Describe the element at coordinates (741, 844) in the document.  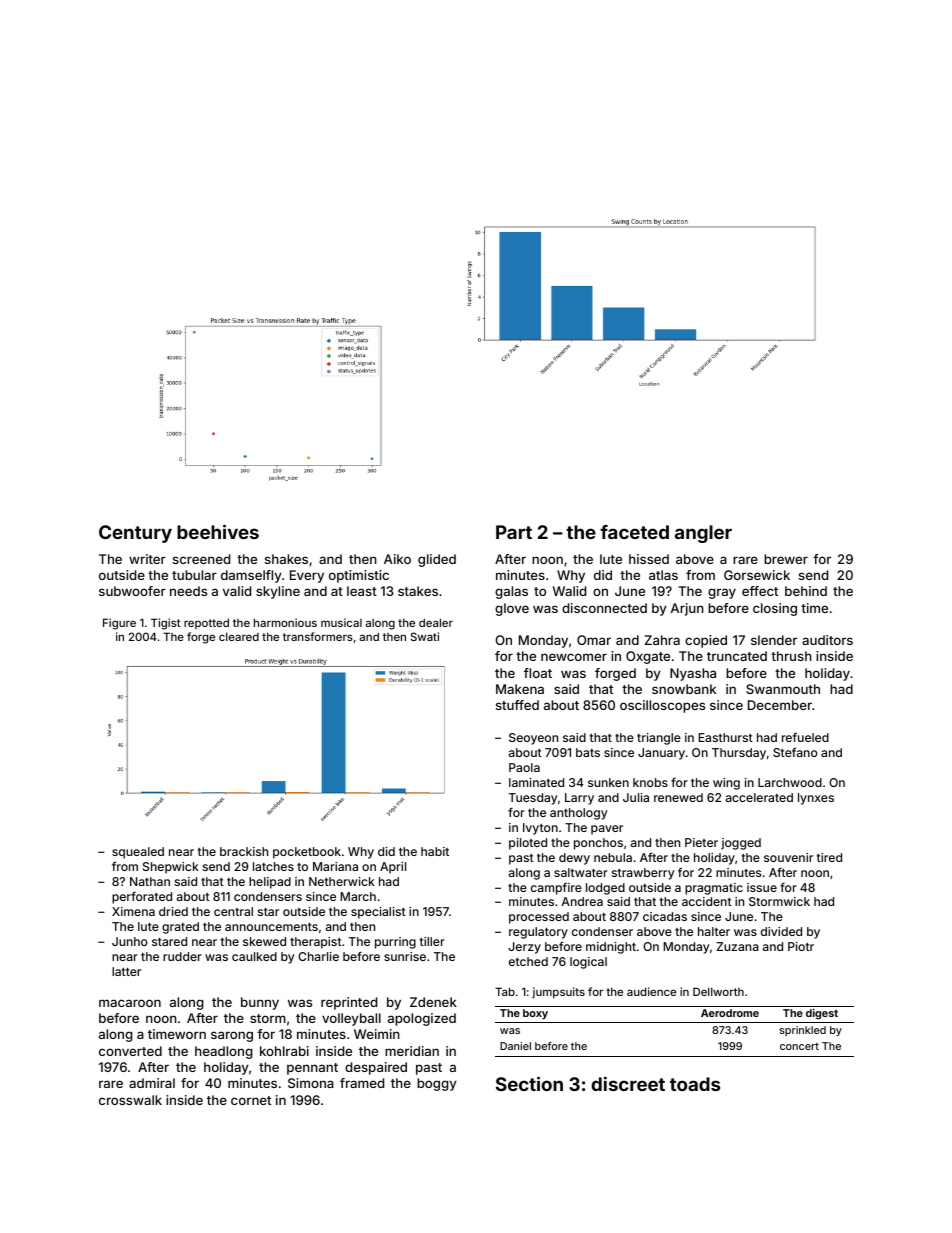
I see `jogged` at that location.
